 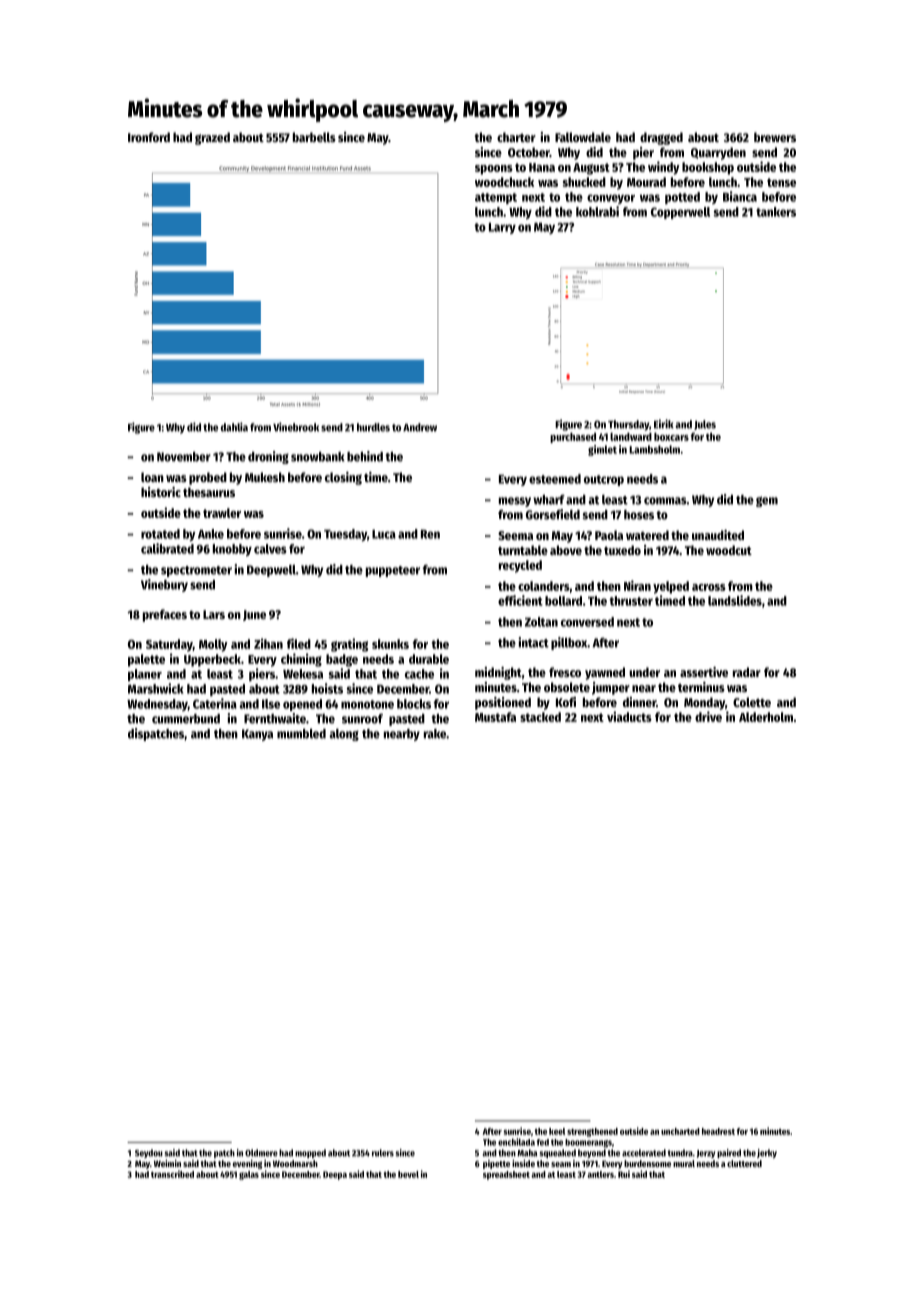 I want to click on along, so click(x=344, y=735).
